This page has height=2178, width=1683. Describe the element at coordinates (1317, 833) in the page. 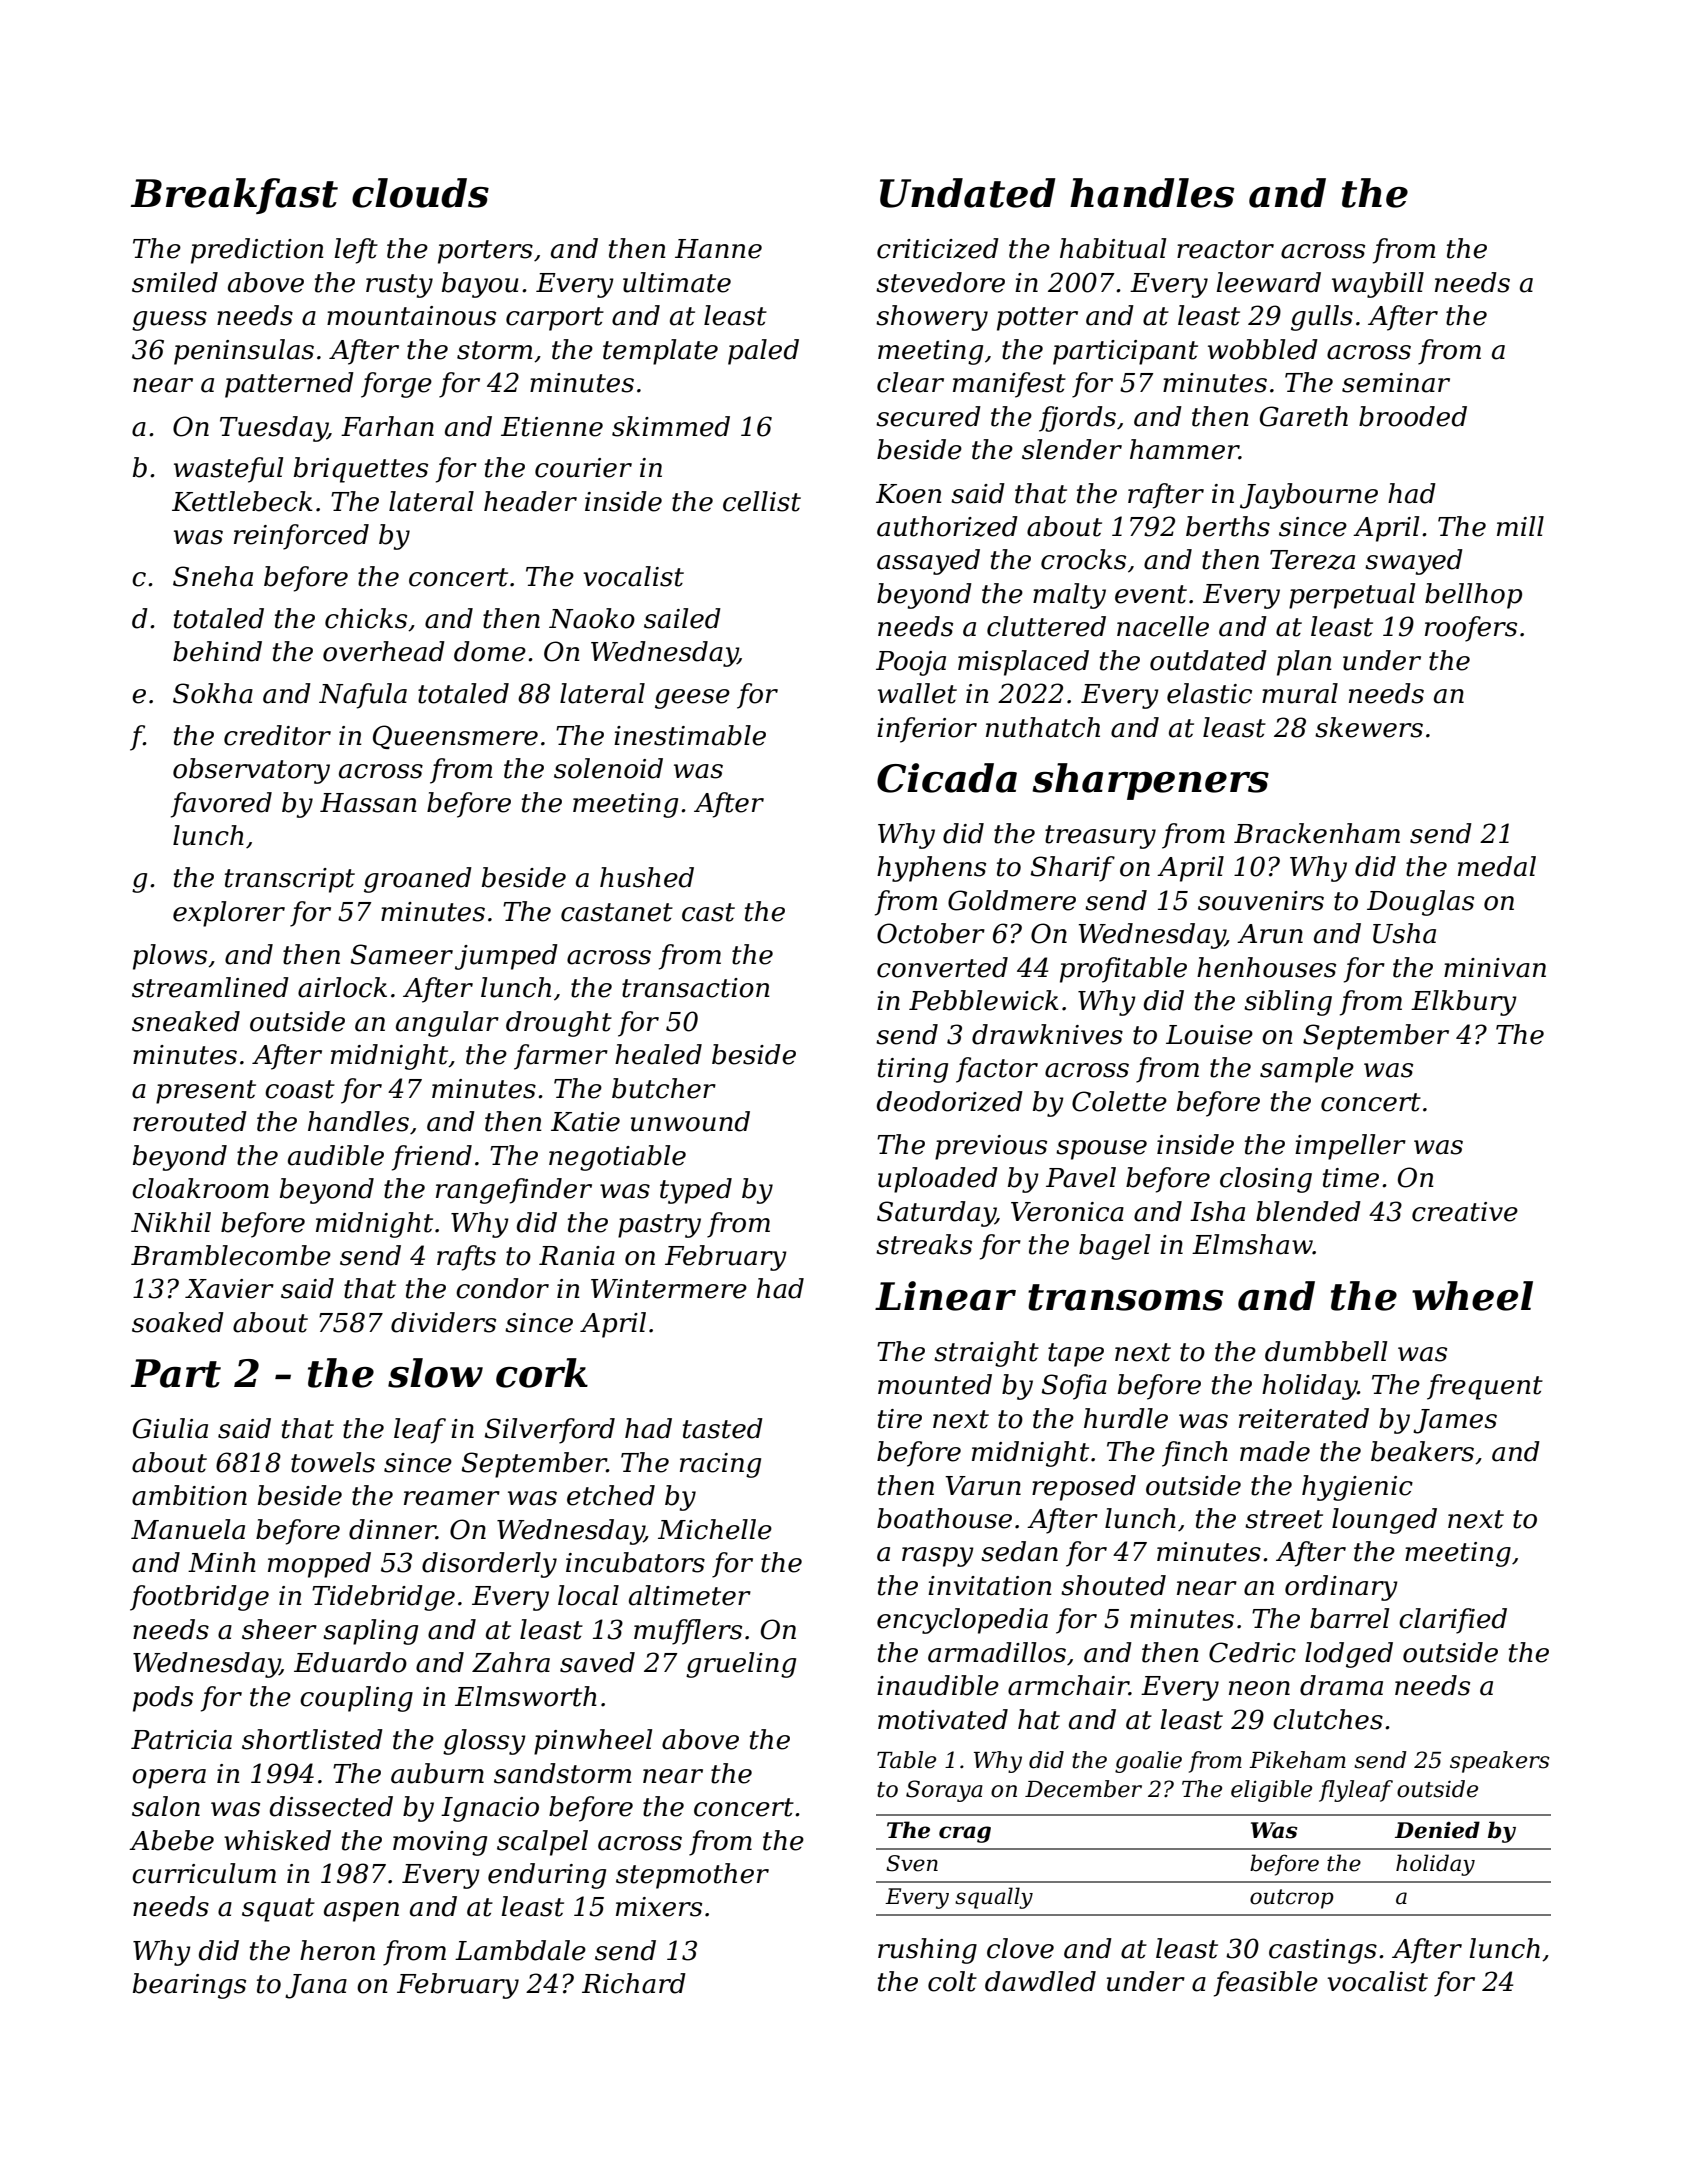

I see `Brackenham` at that location.
